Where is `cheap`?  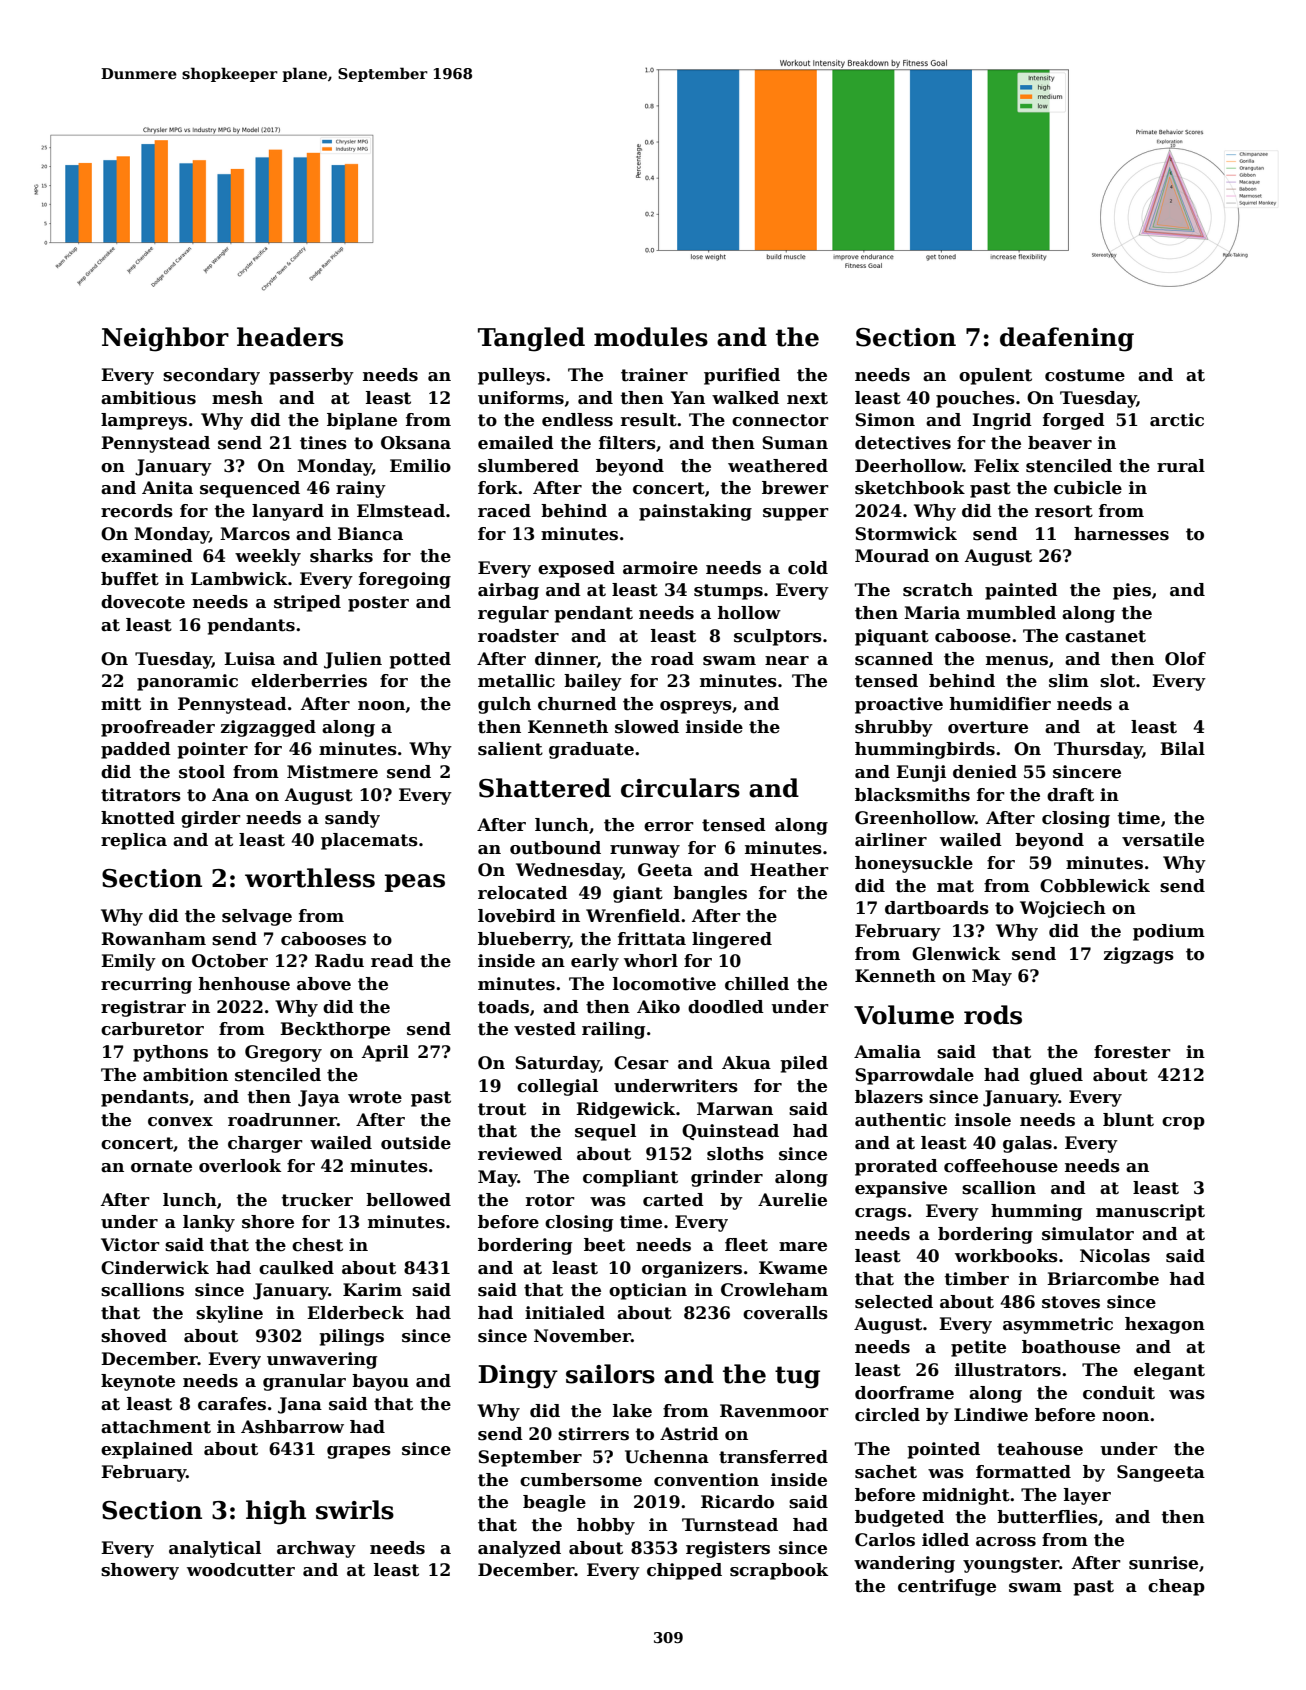
cheap is located at coordinates (1176, 1587).
